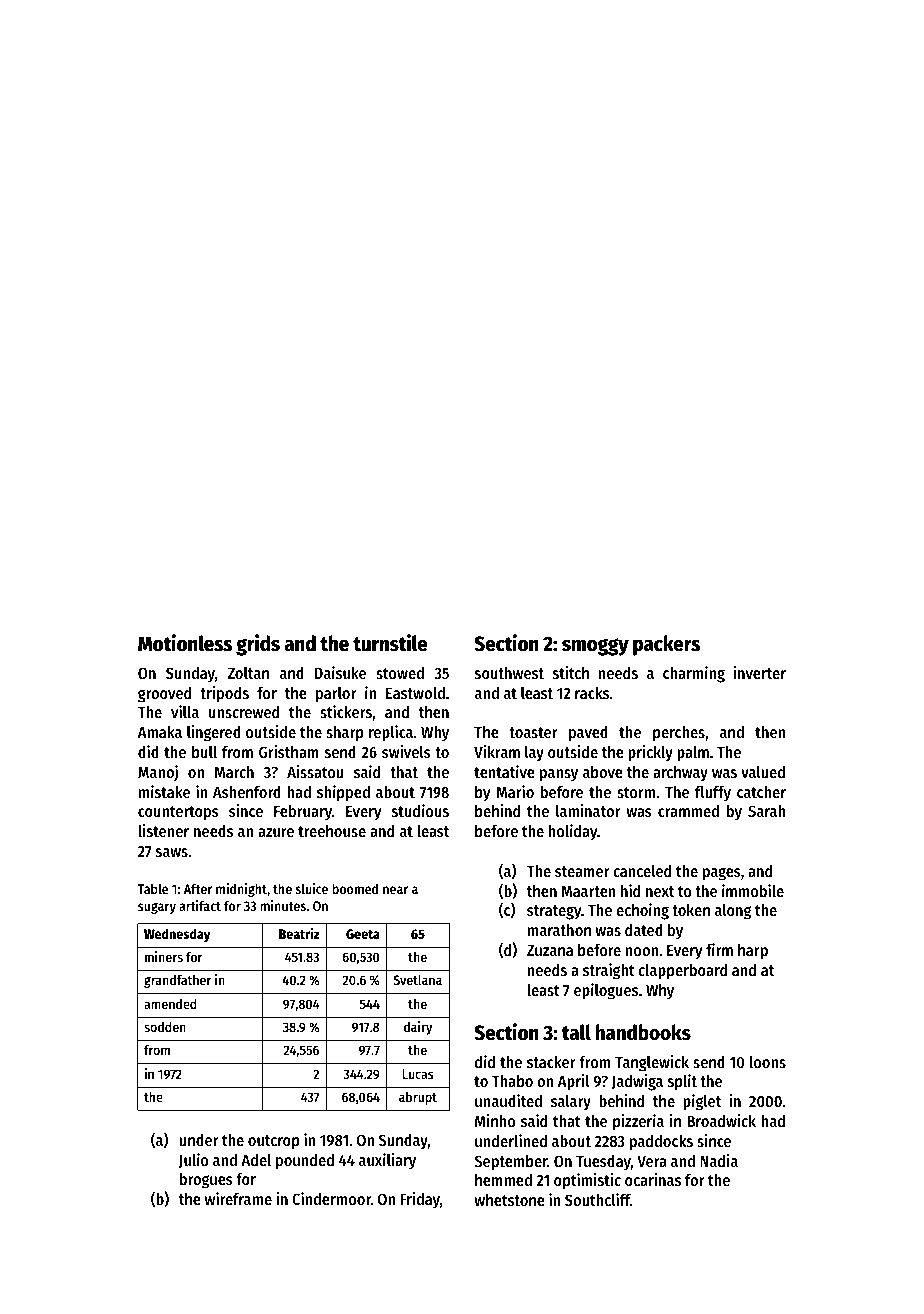 The width and height of the page is (924, 1314). I want to click on perches, so click(679, 734).
